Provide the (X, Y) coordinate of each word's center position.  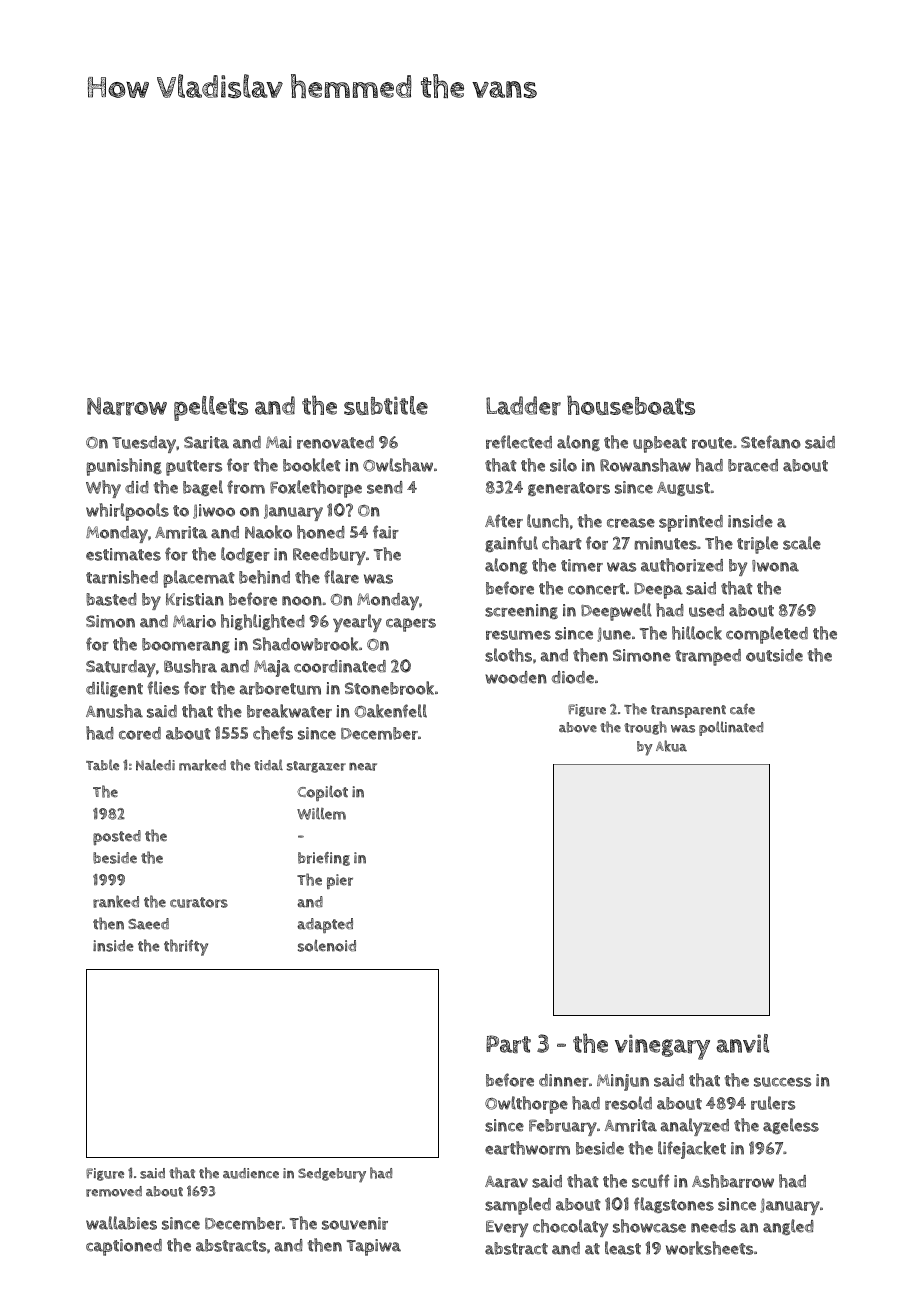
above (578, 727)
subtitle (386, 405)
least (623, 1248)
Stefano (771, 442)
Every (507, 1228)
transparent (688, 711)
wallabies (121, 1223)
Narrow (127, 406)
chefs (273, 733)
